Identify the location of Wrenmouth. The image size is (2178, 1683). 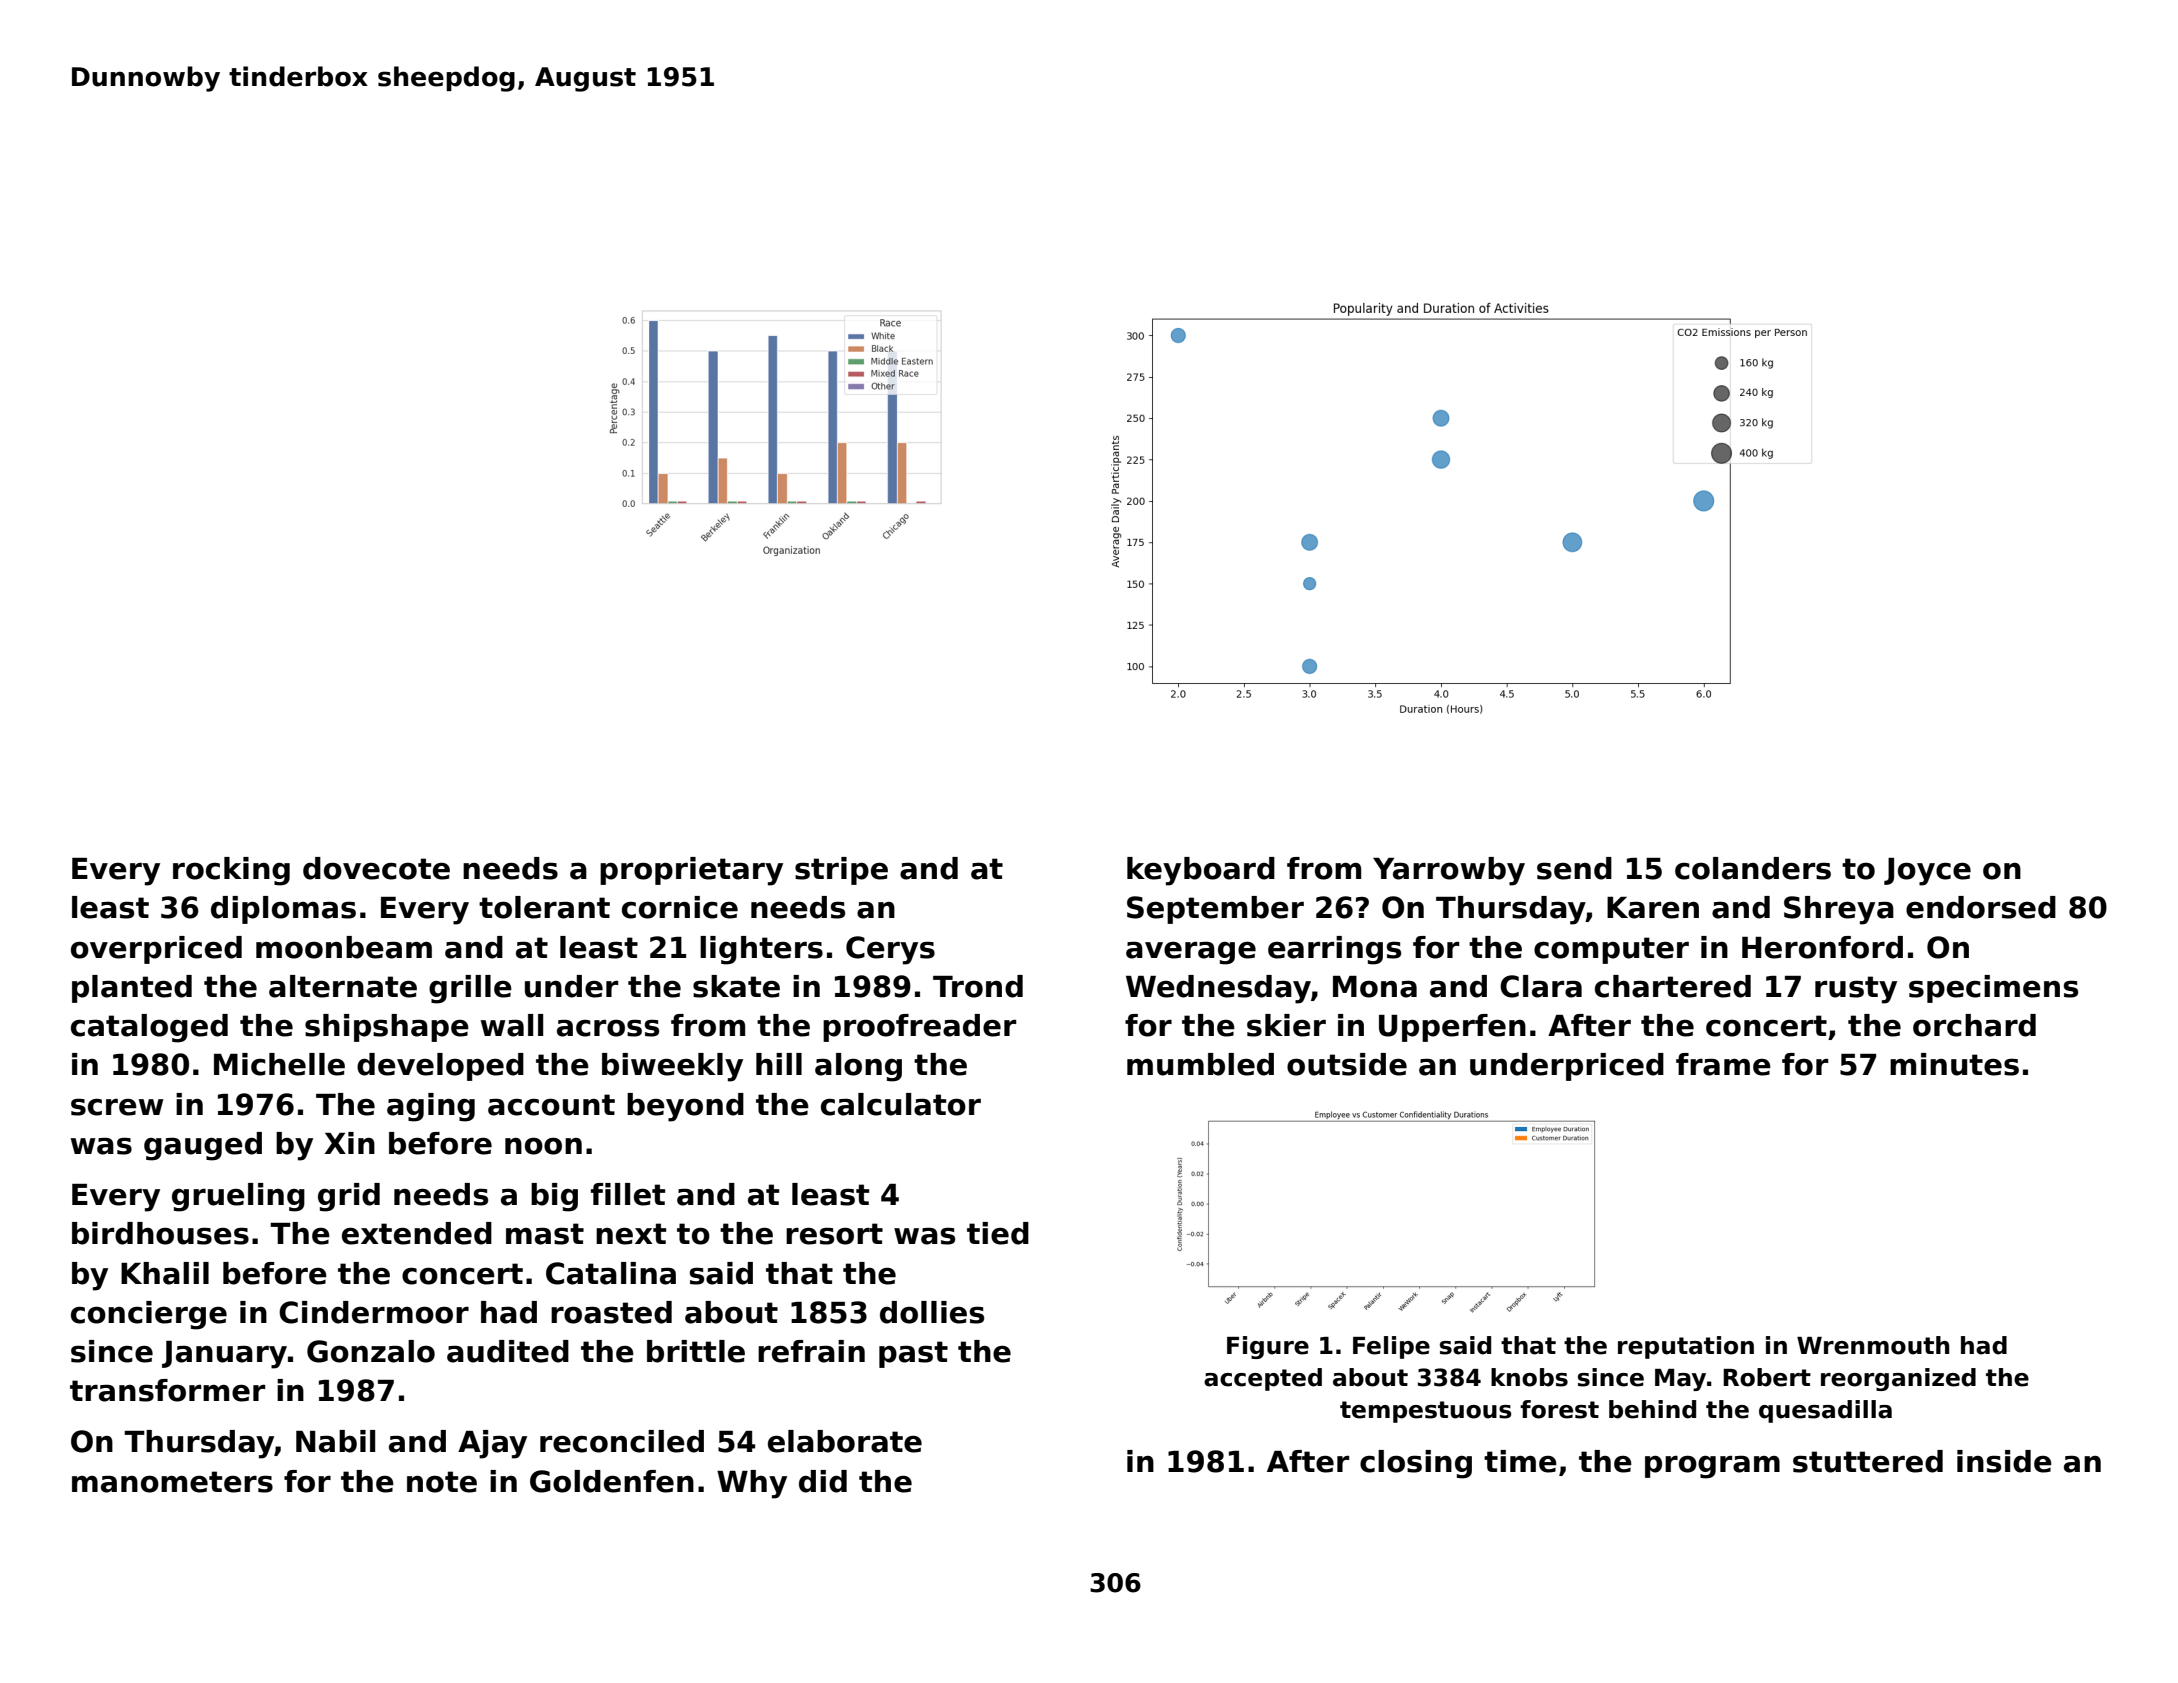
(1873, 1345).
